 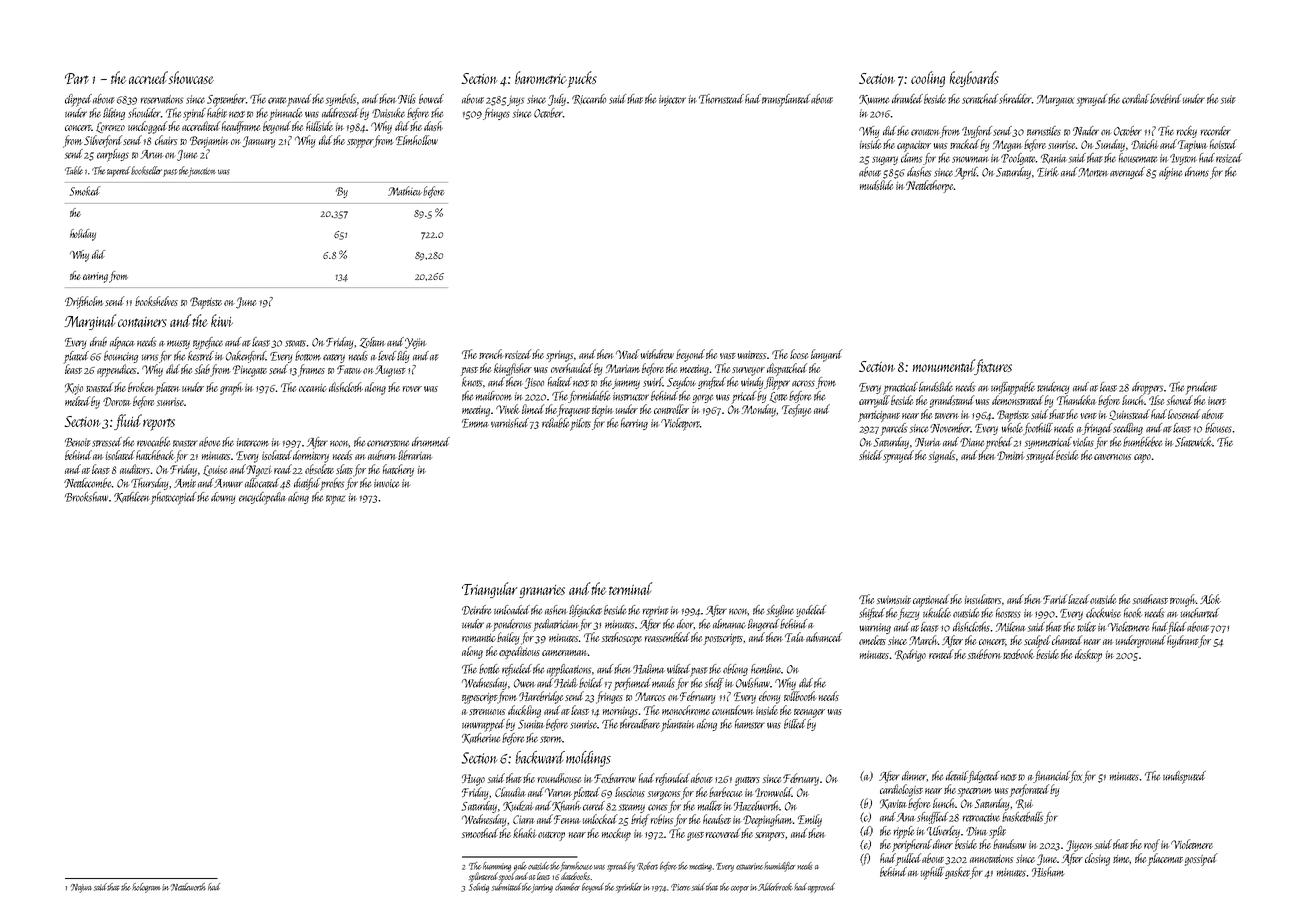 What do you see at coordinates (481, 738) in the screenshot?
I see `Katherine` at bounding box center [481, 738].
